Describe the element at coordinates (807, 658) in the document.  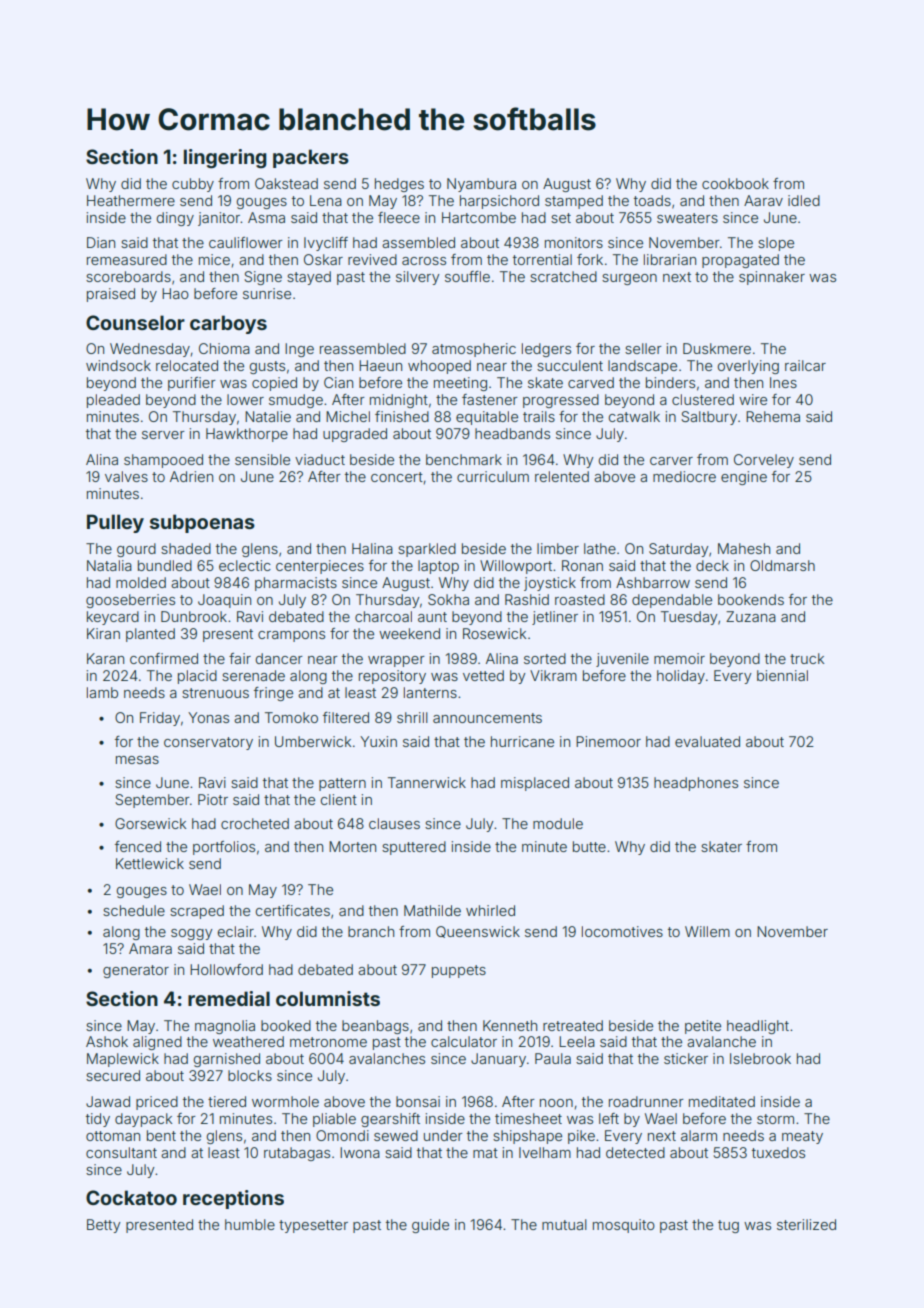
I see `truck` at that location.
